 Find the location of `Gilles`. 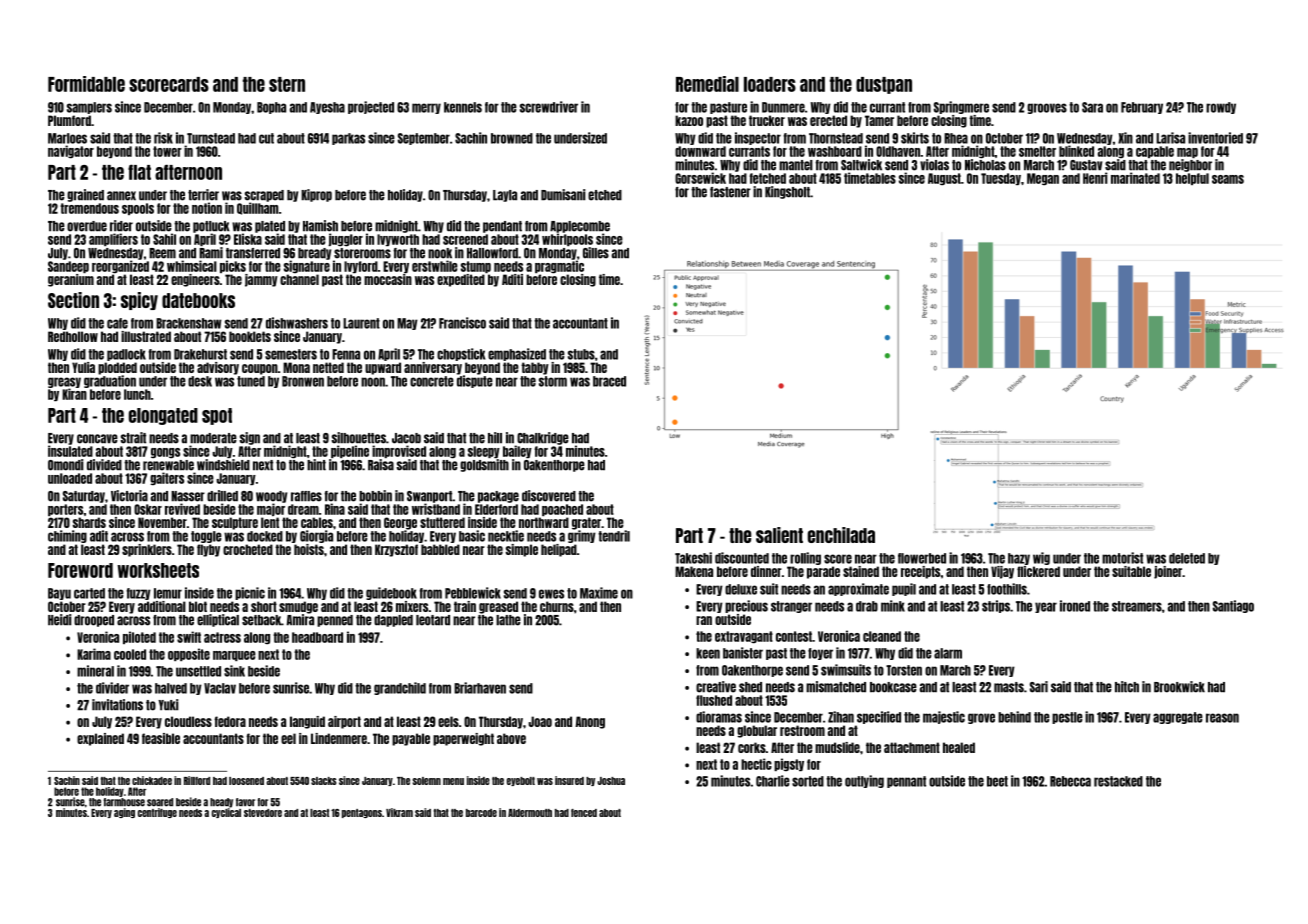

Gilles is located at coordinates (596, 253).
